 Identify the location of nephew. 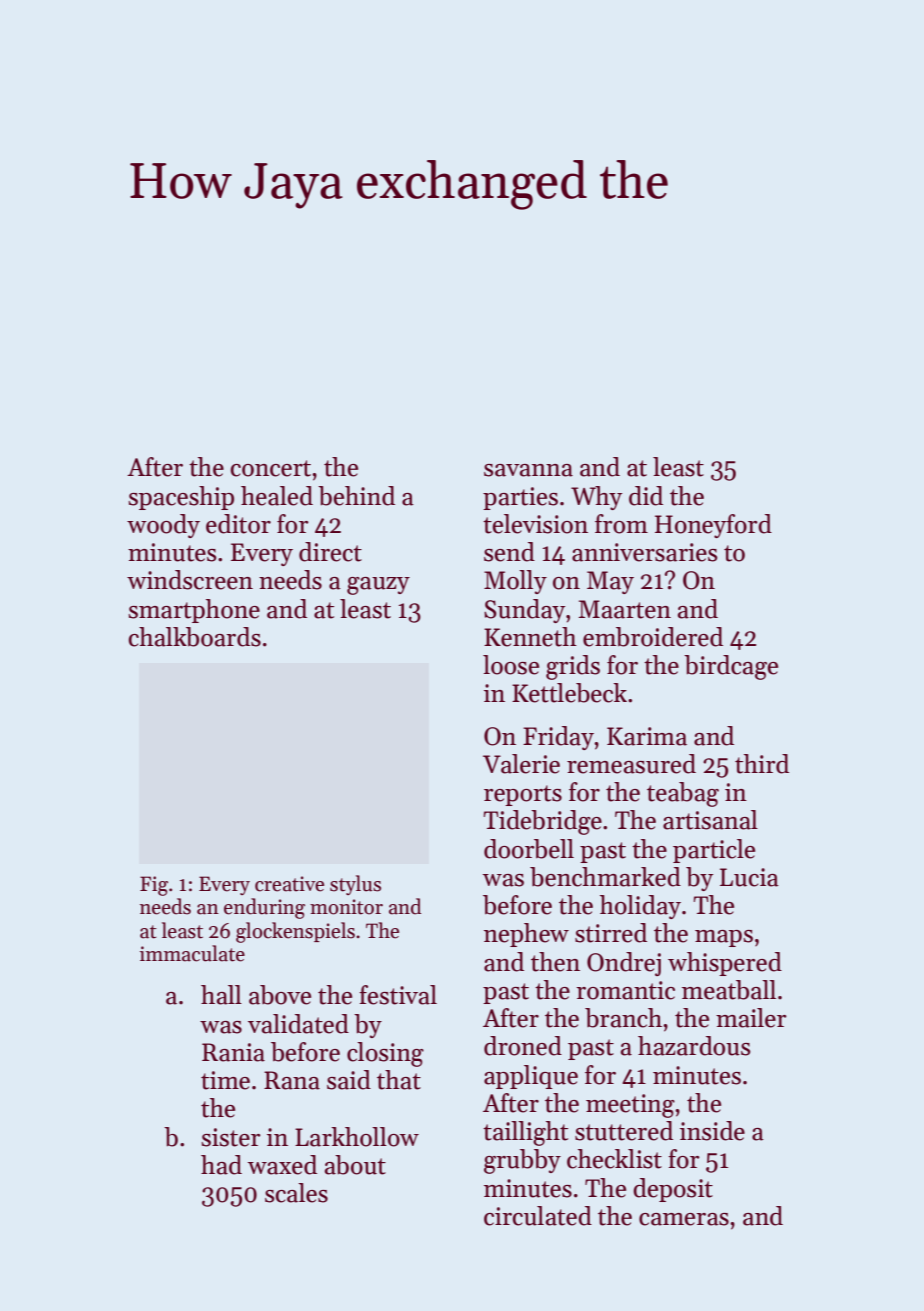
(526, 935).
